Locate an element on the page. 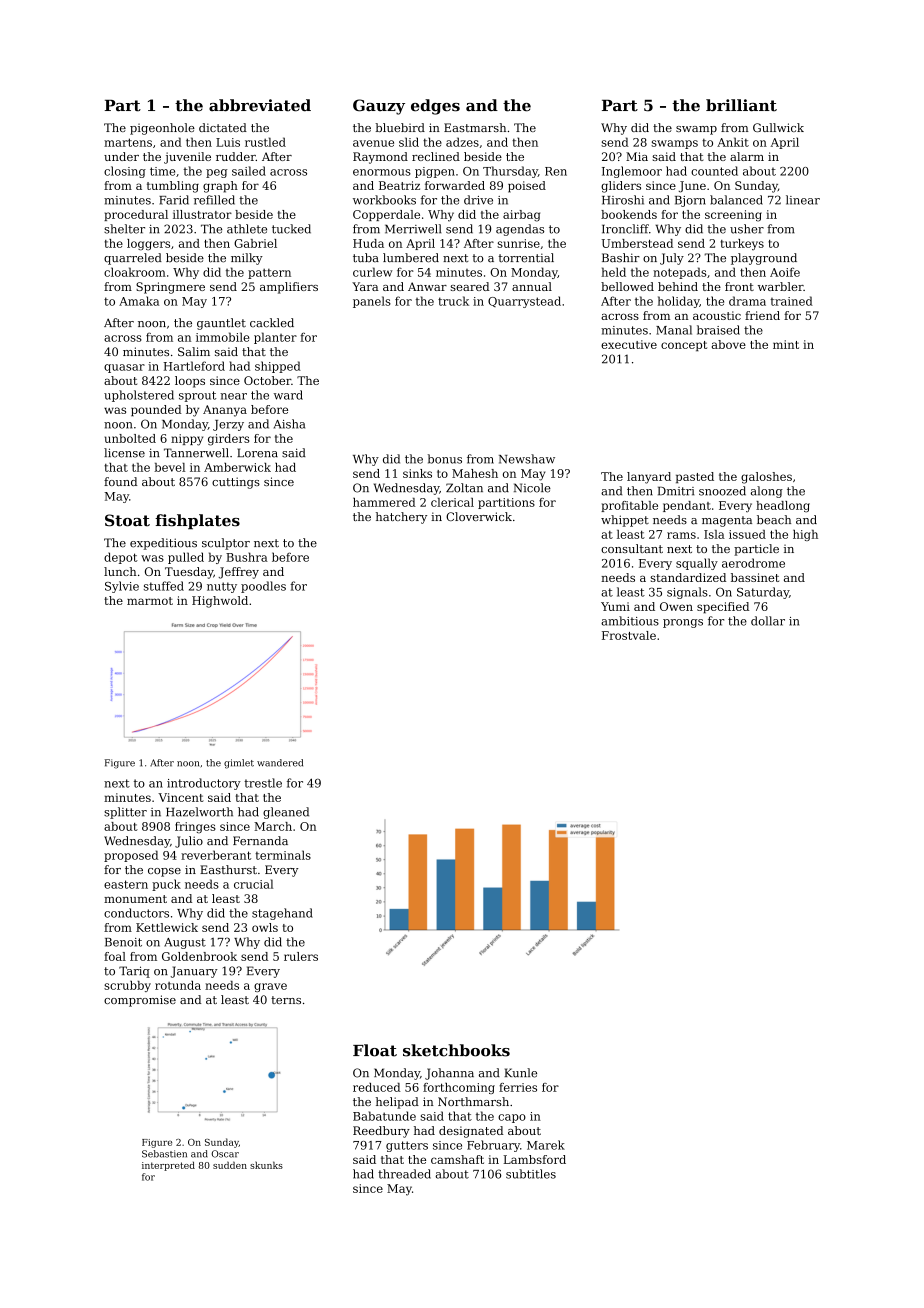 The image size is (924, 1308). interpreted is located at coordinates (168, 1166).
